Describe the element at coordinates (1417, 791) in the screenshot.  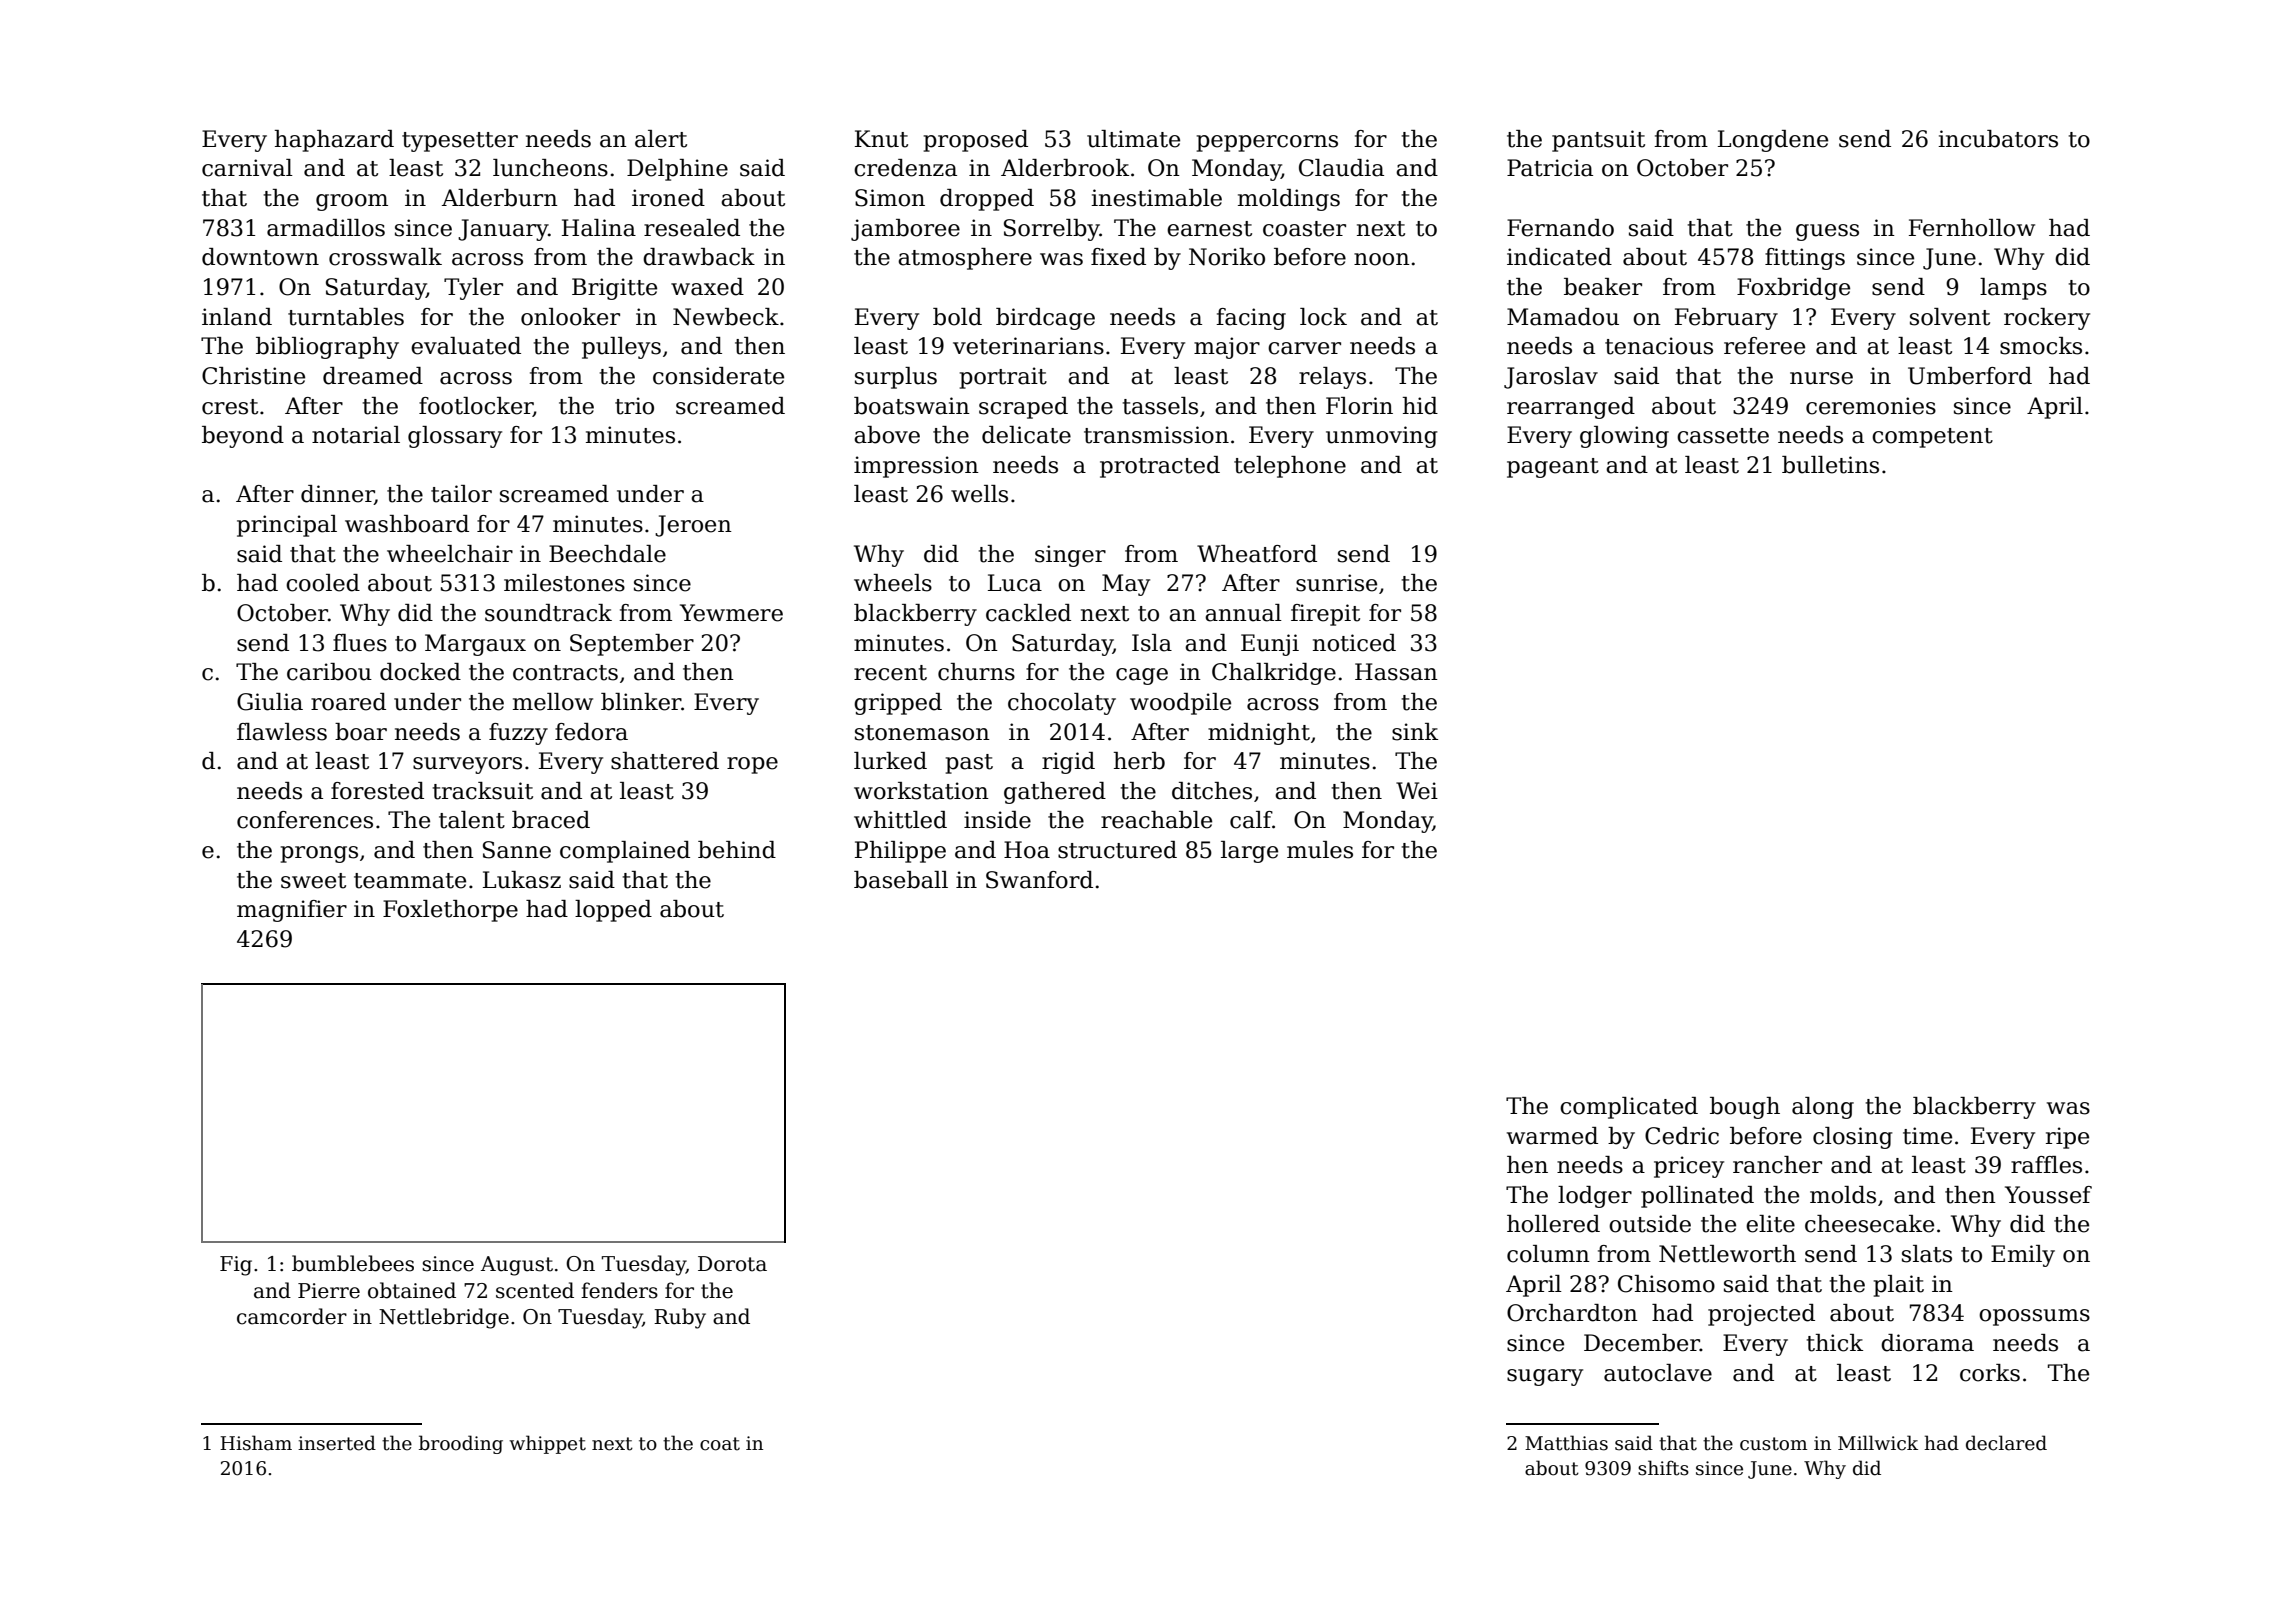
I see `Wei` at that location.
